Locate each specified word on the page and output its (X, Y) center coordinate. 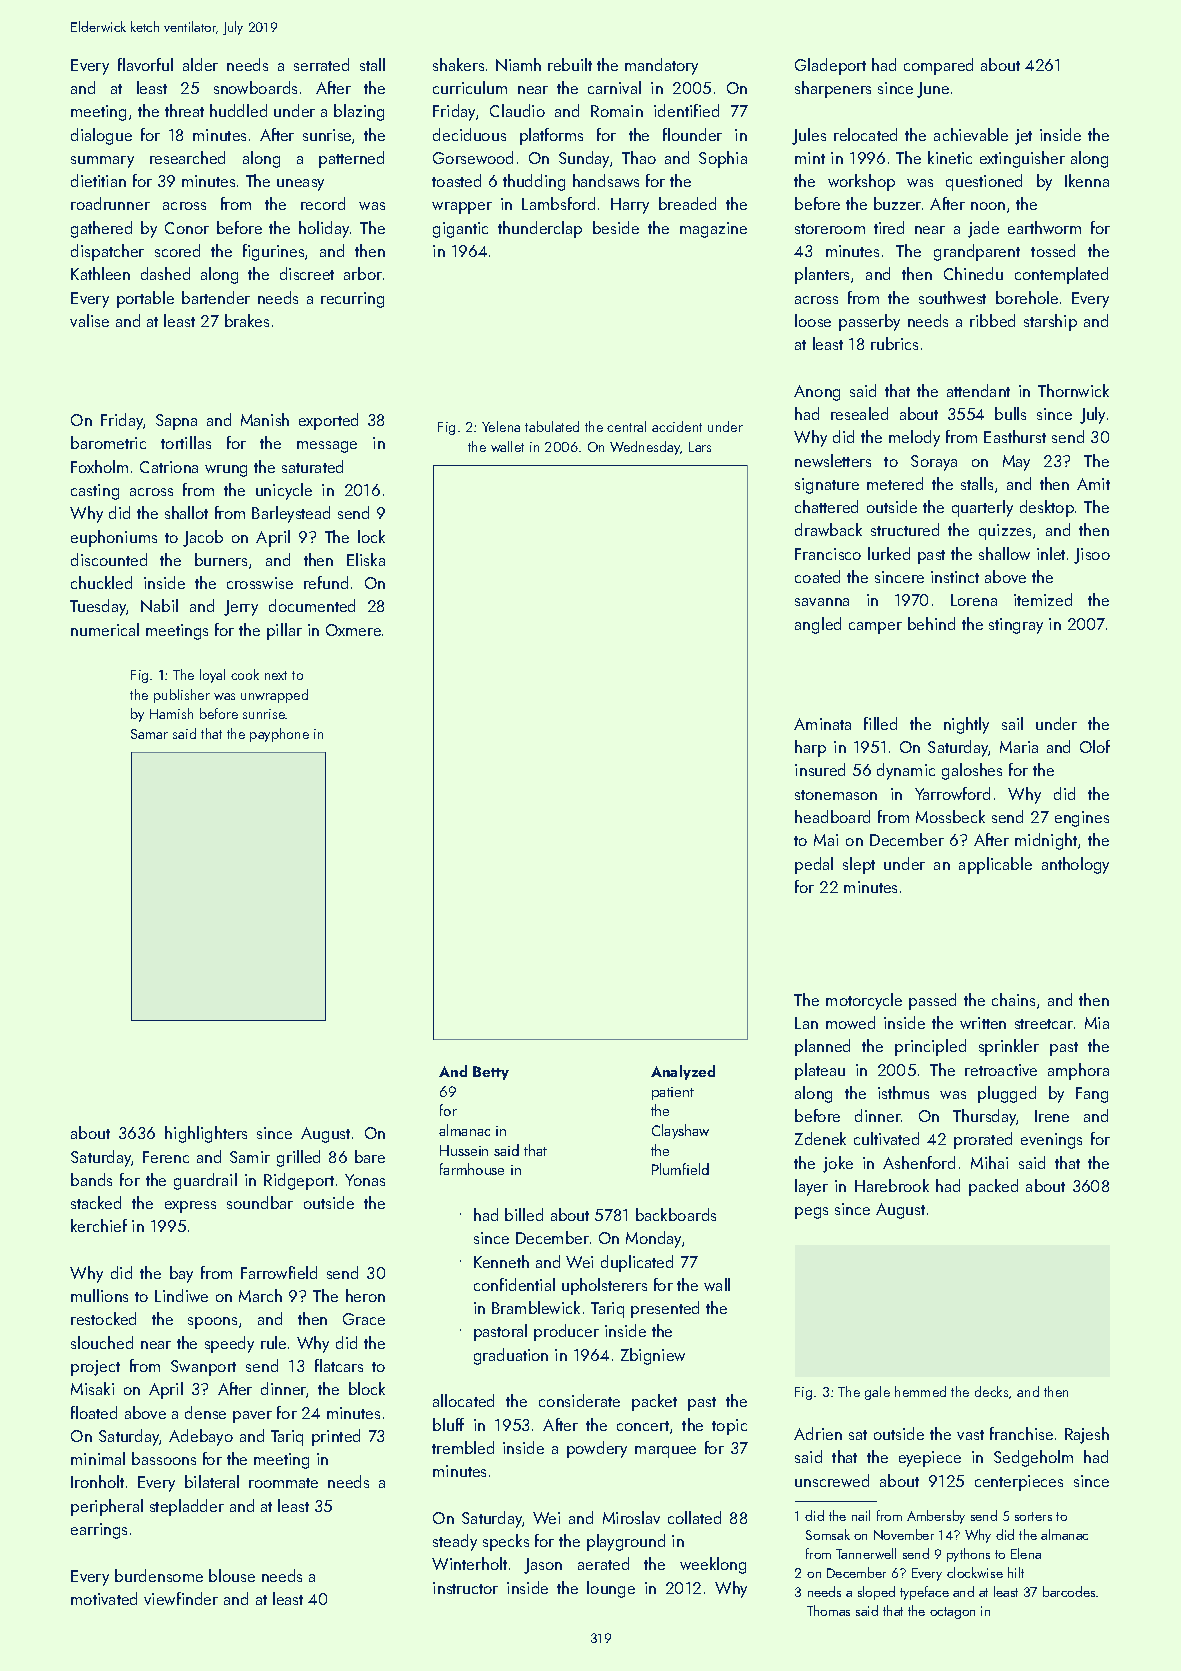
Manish (265, 419)
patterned (351, 159)
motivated (104, 1598)
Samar (149, 734)
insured (820, 769)
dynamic (906, 771)
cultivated (886, 1138)
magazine (713, 230)
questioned (984, 182)
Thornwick (1073, 390)
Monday (653, 1239)
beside (616, 227)
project (95, 1368)
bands (91, 1179)
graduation (511, 1356)
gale (877, 1393)
